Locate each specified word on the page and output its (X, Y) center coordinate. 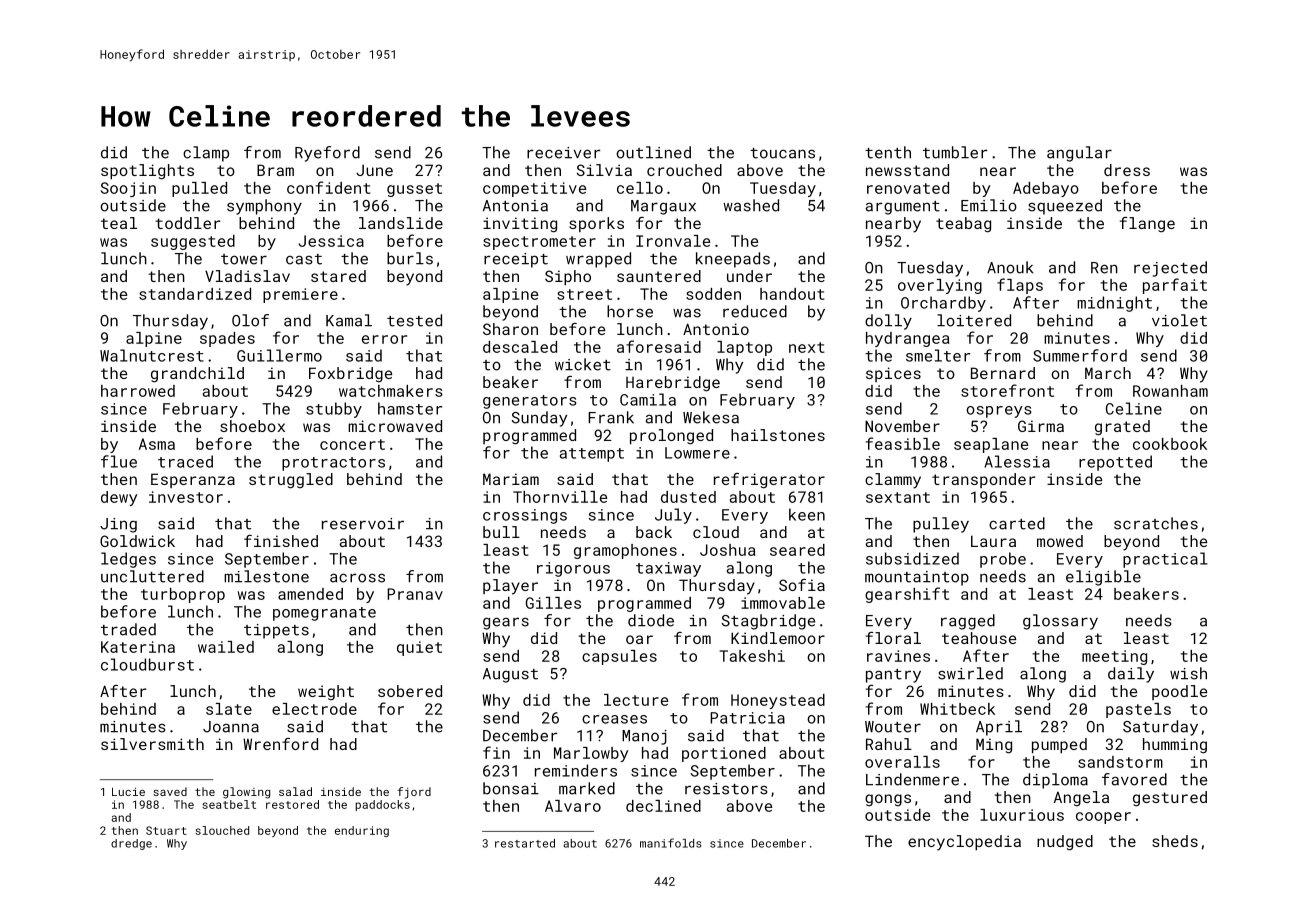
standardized (195, 294)
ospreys (999, 412)
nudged (1065, 843)
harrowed (138, 391)
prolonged (671, 437)
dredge (131, 844)
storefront (1007, 390)
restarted (525, 843)
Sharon (510, 329)
